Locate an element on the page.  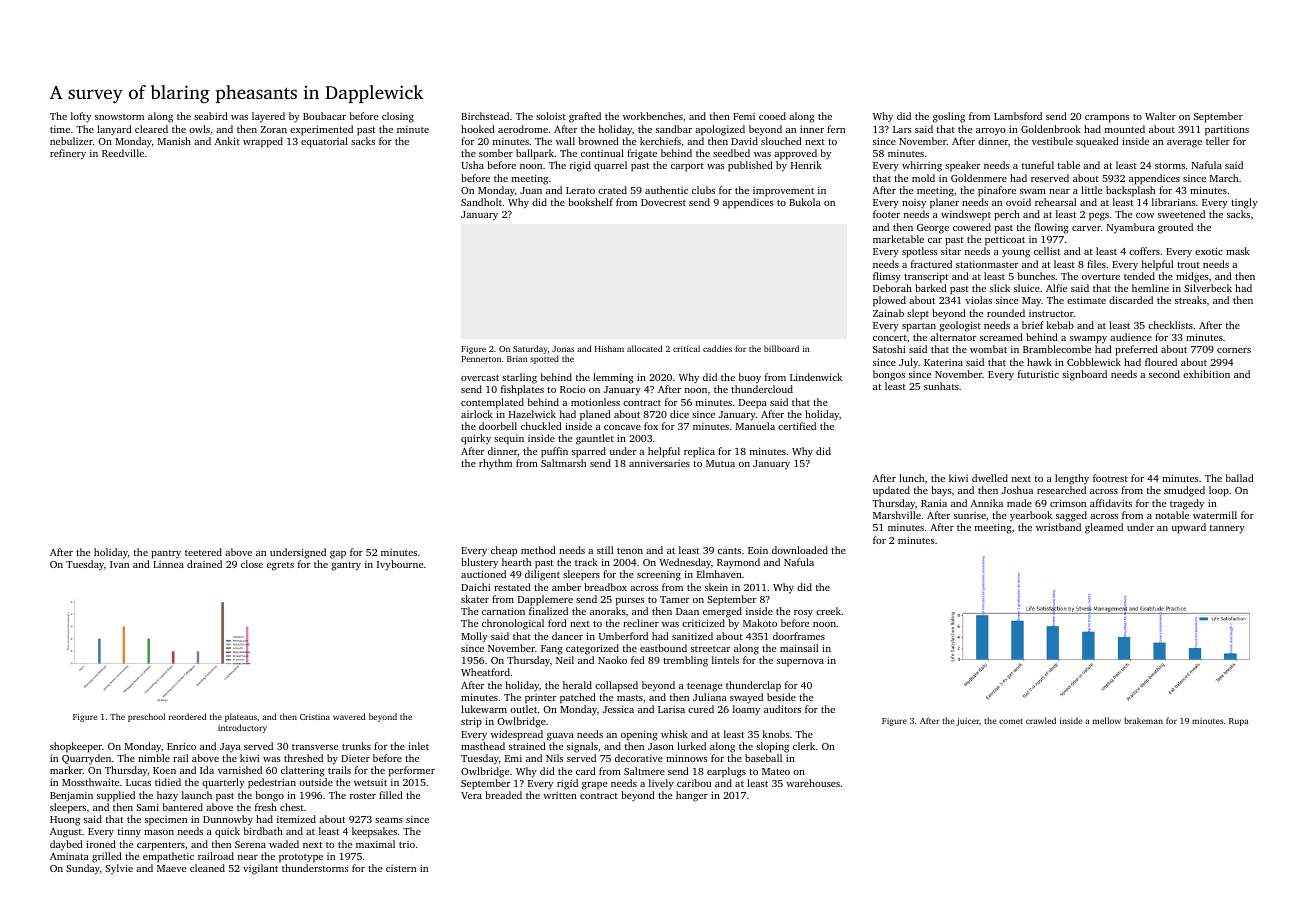
seams is located at coordinates (389, 820).
